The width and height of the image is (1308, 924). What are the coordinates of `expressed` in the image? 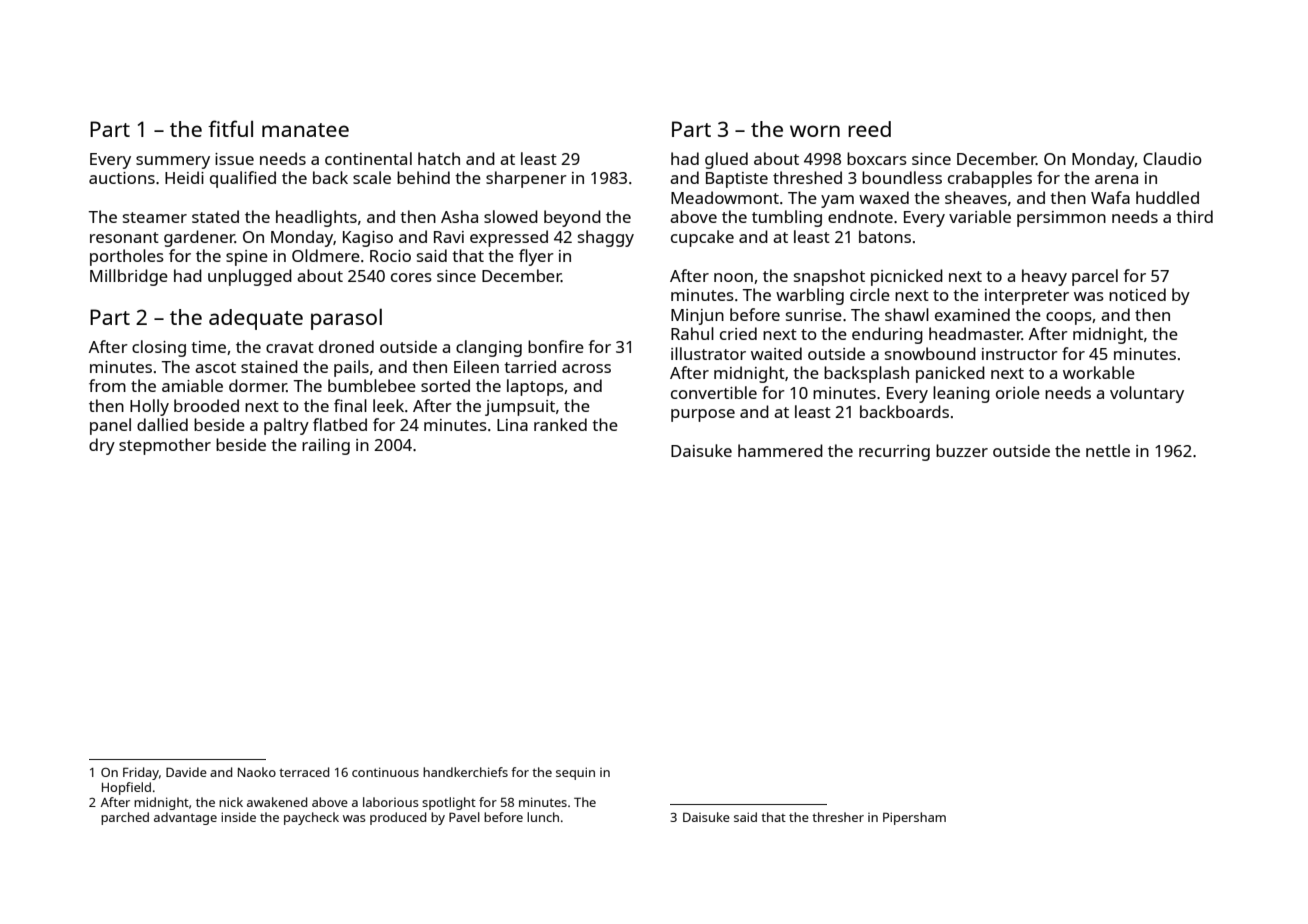 It's located at (509, 238).
